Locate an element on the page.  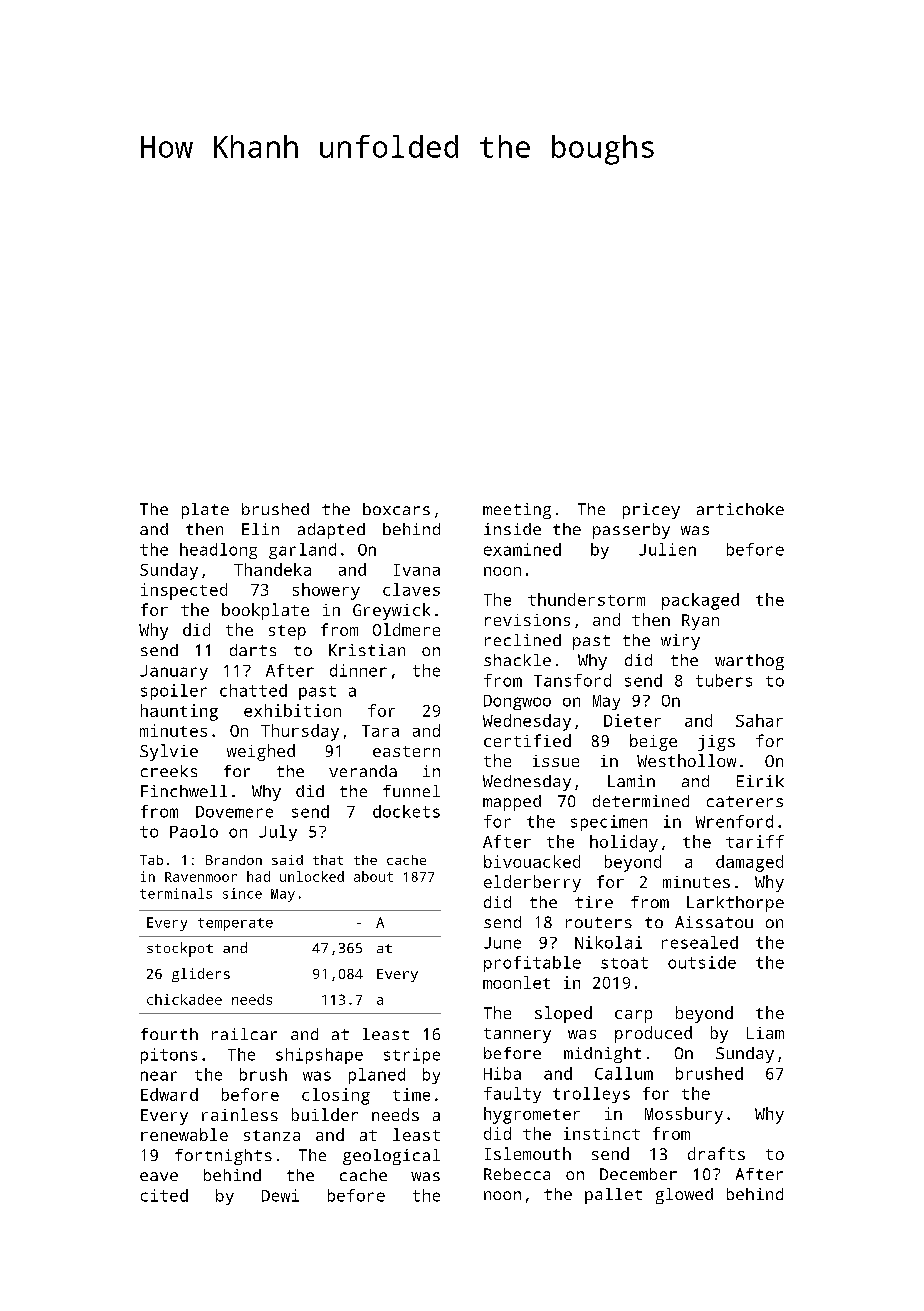
pricey is located at coordinates (651, 511).
